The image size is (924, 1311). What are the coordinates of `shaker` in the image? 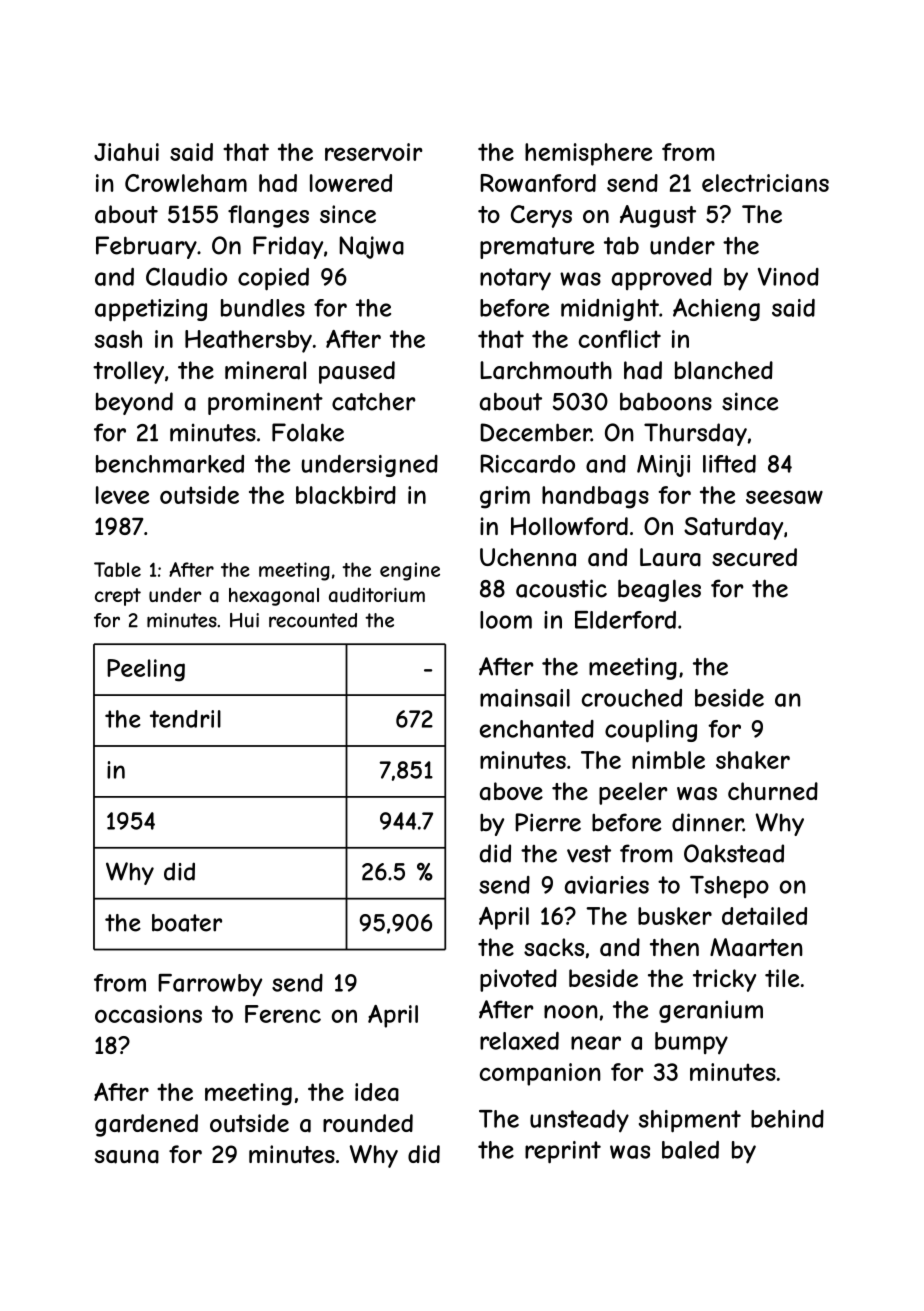 It's located at (753, 760).
